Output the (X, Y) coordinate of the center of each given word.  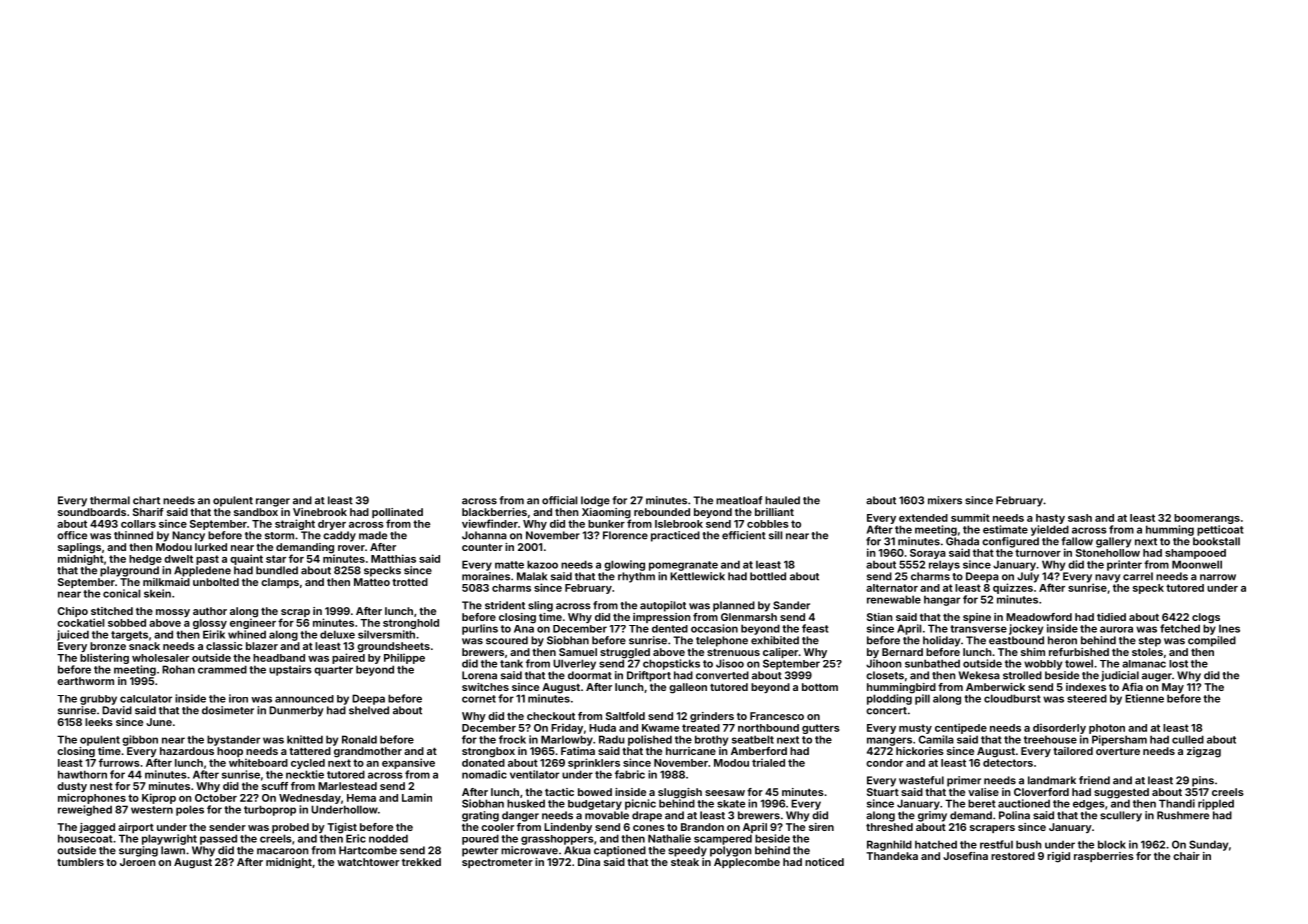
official (559, 500)
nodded (388, 838)
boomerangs (1207, 519)
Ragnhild (889, 845)
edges (1089, 805)
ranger (273, 502)
